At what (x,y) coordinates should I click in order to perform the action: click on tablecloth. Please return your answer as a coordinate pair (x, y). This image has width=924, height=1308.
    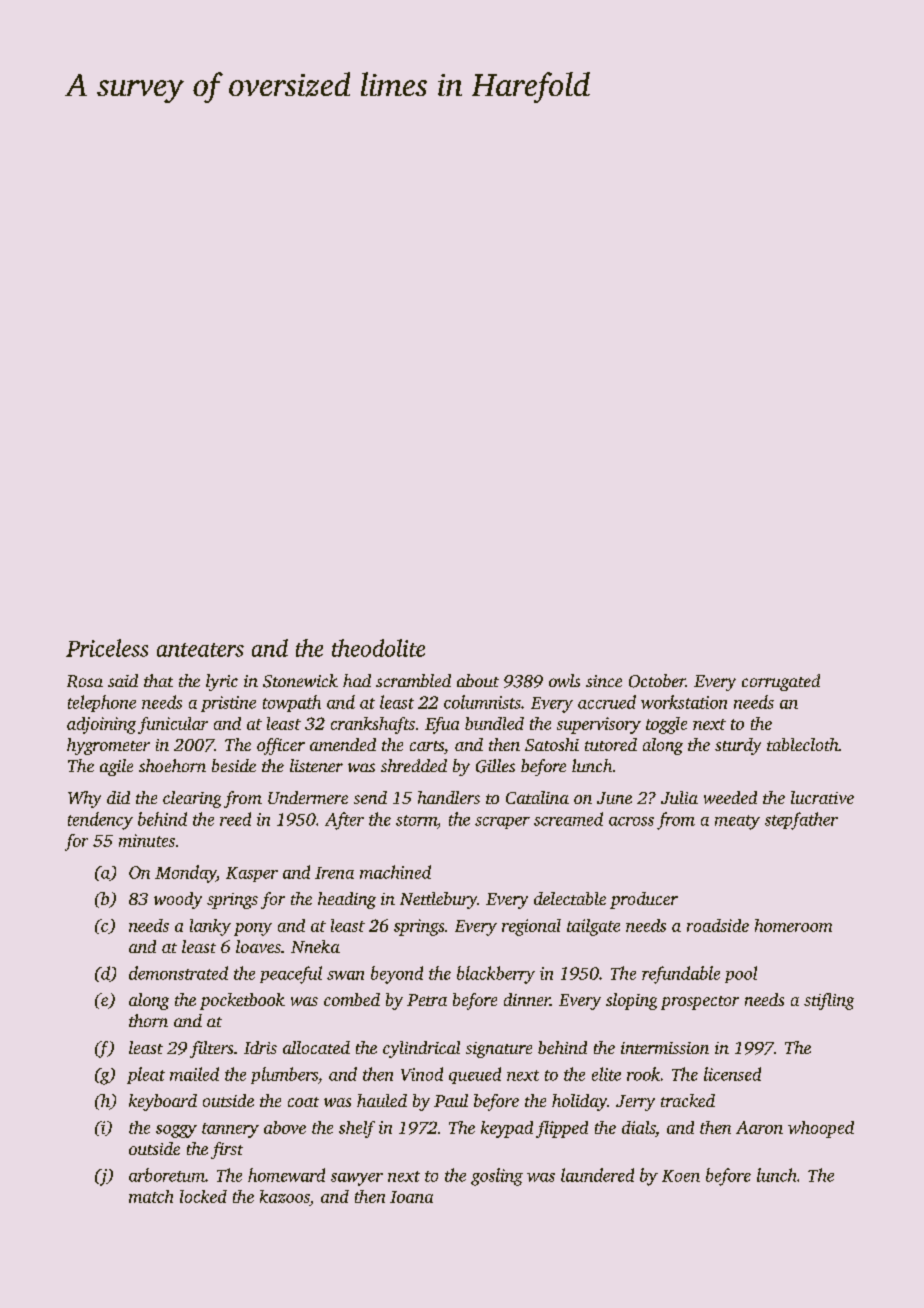
    Looking at the image, I should click on (803, 744).
